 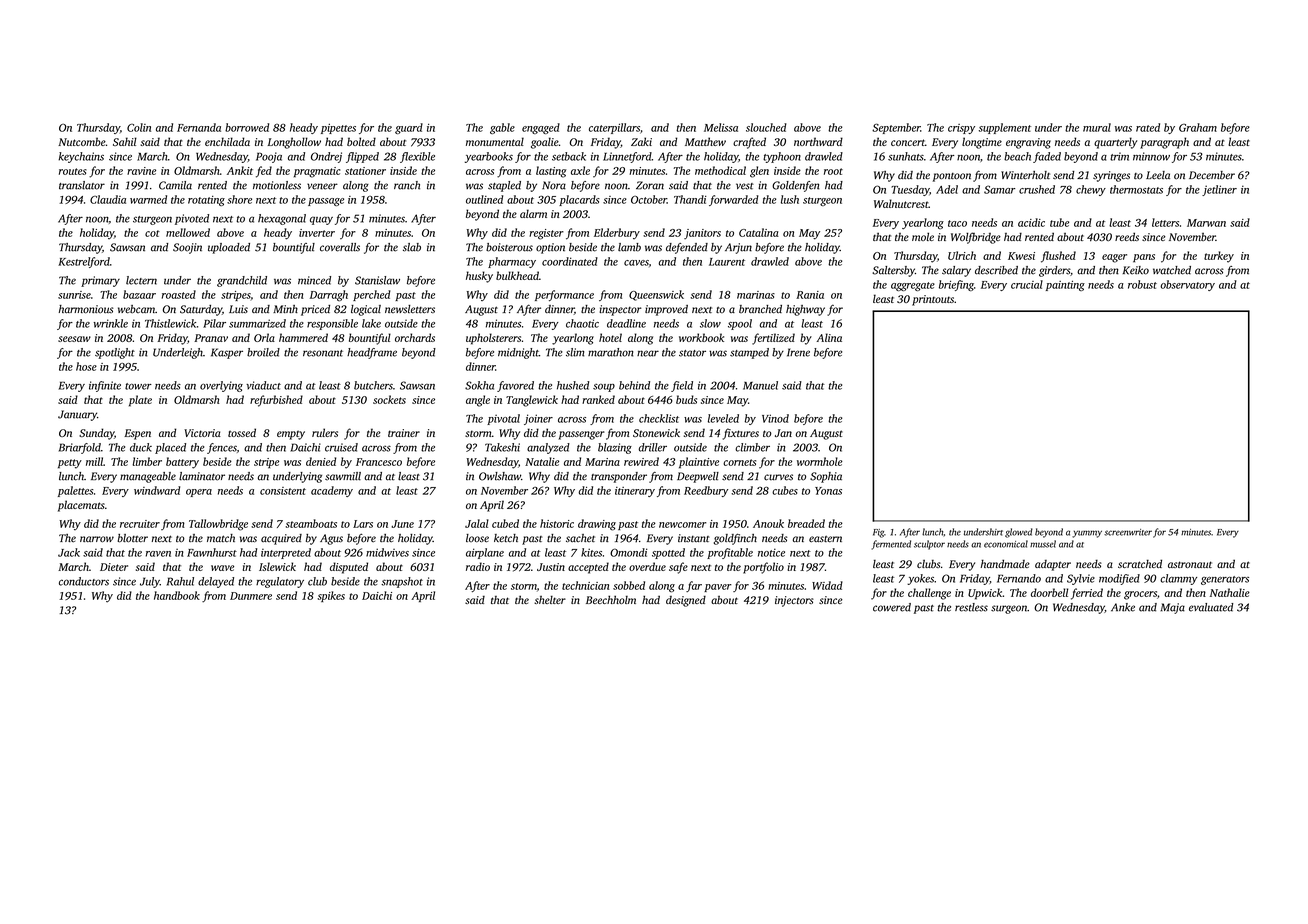 What do you see at coordinates (1128, 532) in the page?
I see `screenwriter` at bounding box center [1128, 532].
